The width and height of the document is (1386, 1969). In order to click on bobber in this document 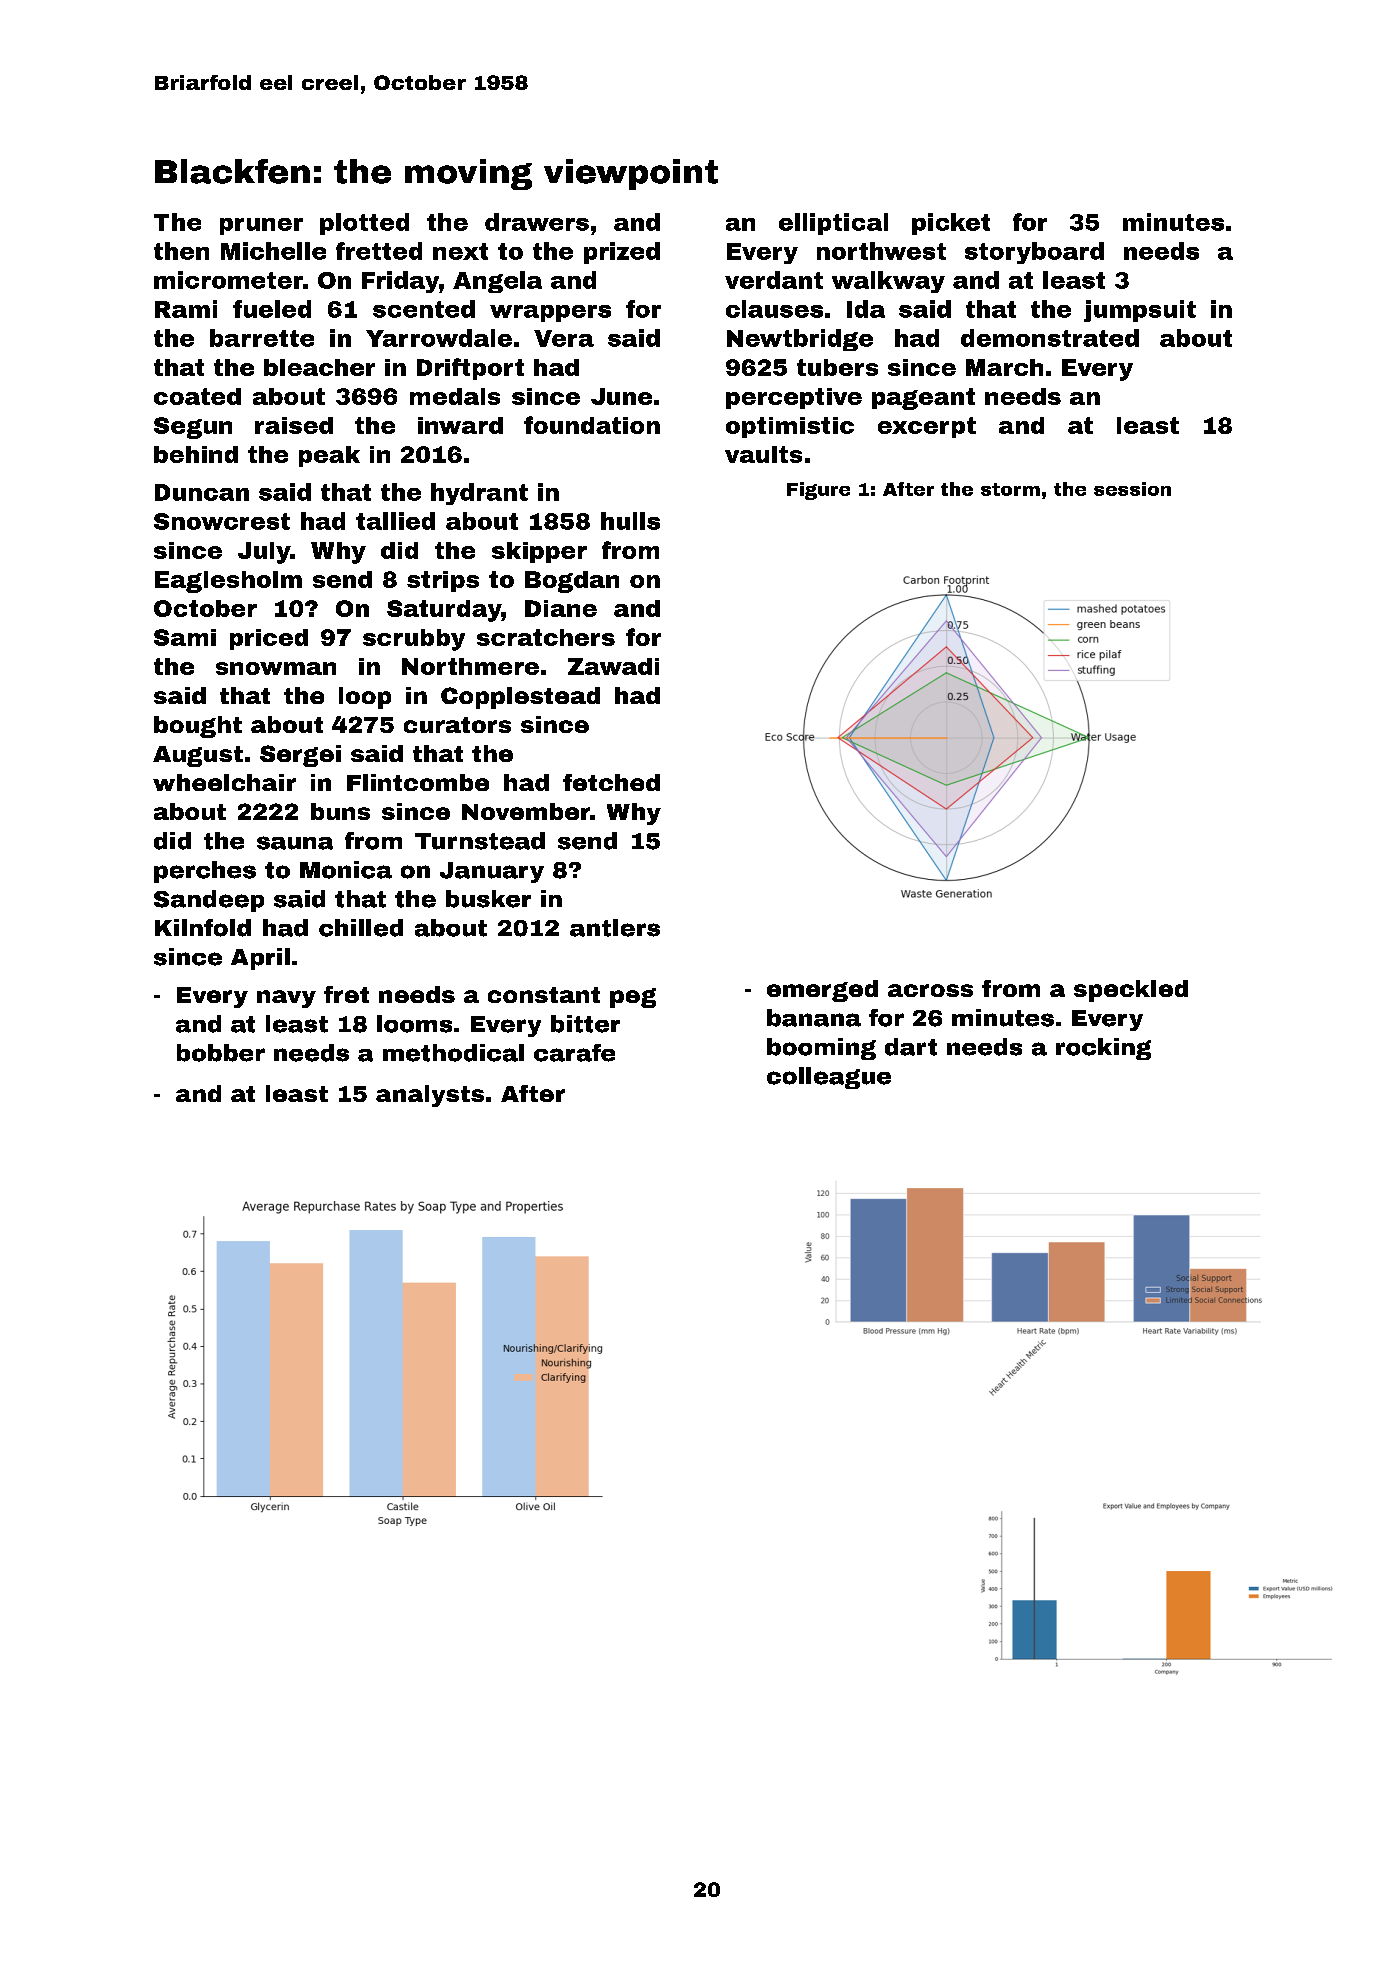, I will do `click(221, 1053)`.
